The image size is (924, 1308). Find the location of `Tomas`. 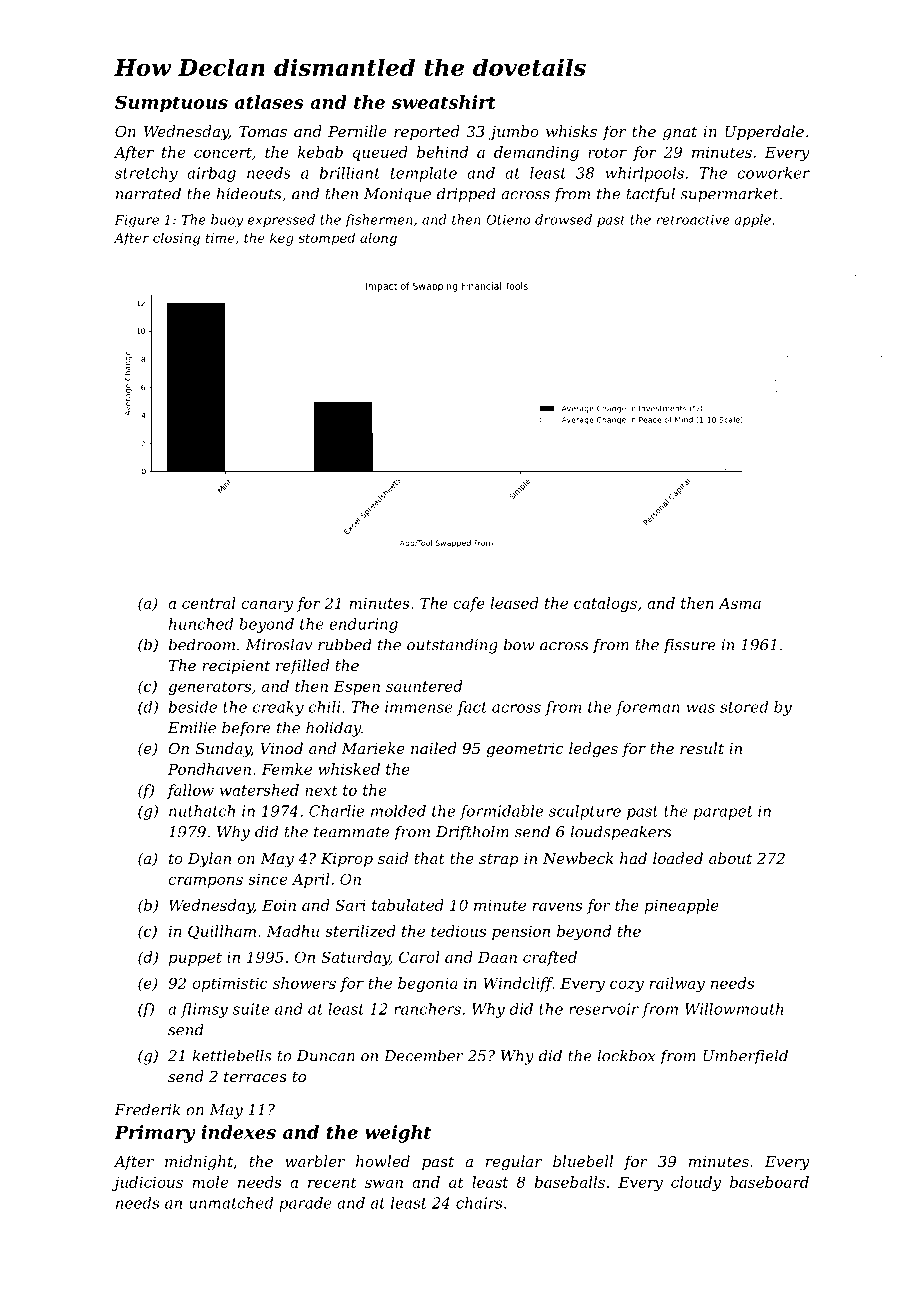

Tomas is located at coordinates (263, 131).
